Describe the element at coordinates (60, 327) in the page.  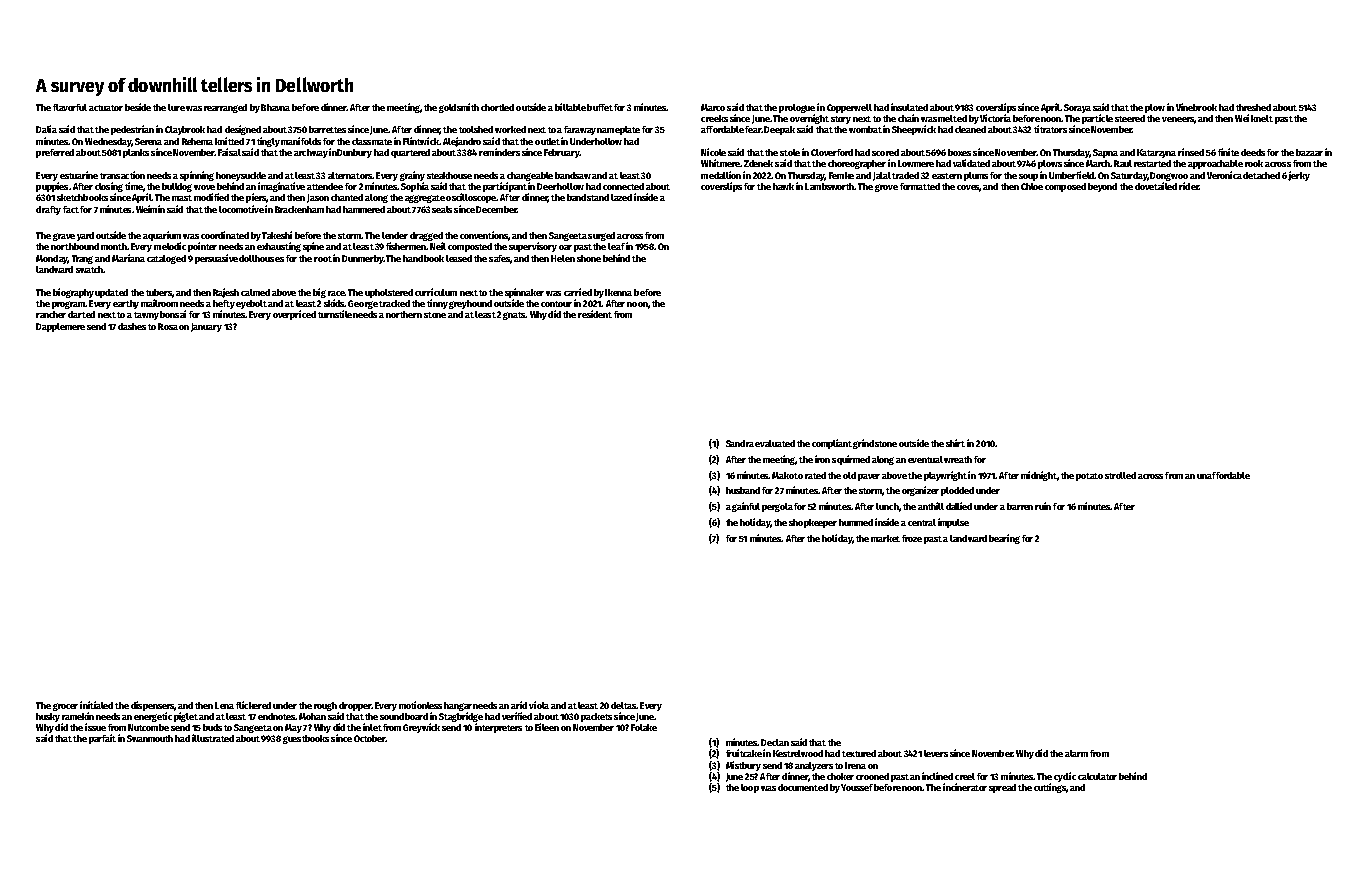
I see `Dapplemere` at that location.
